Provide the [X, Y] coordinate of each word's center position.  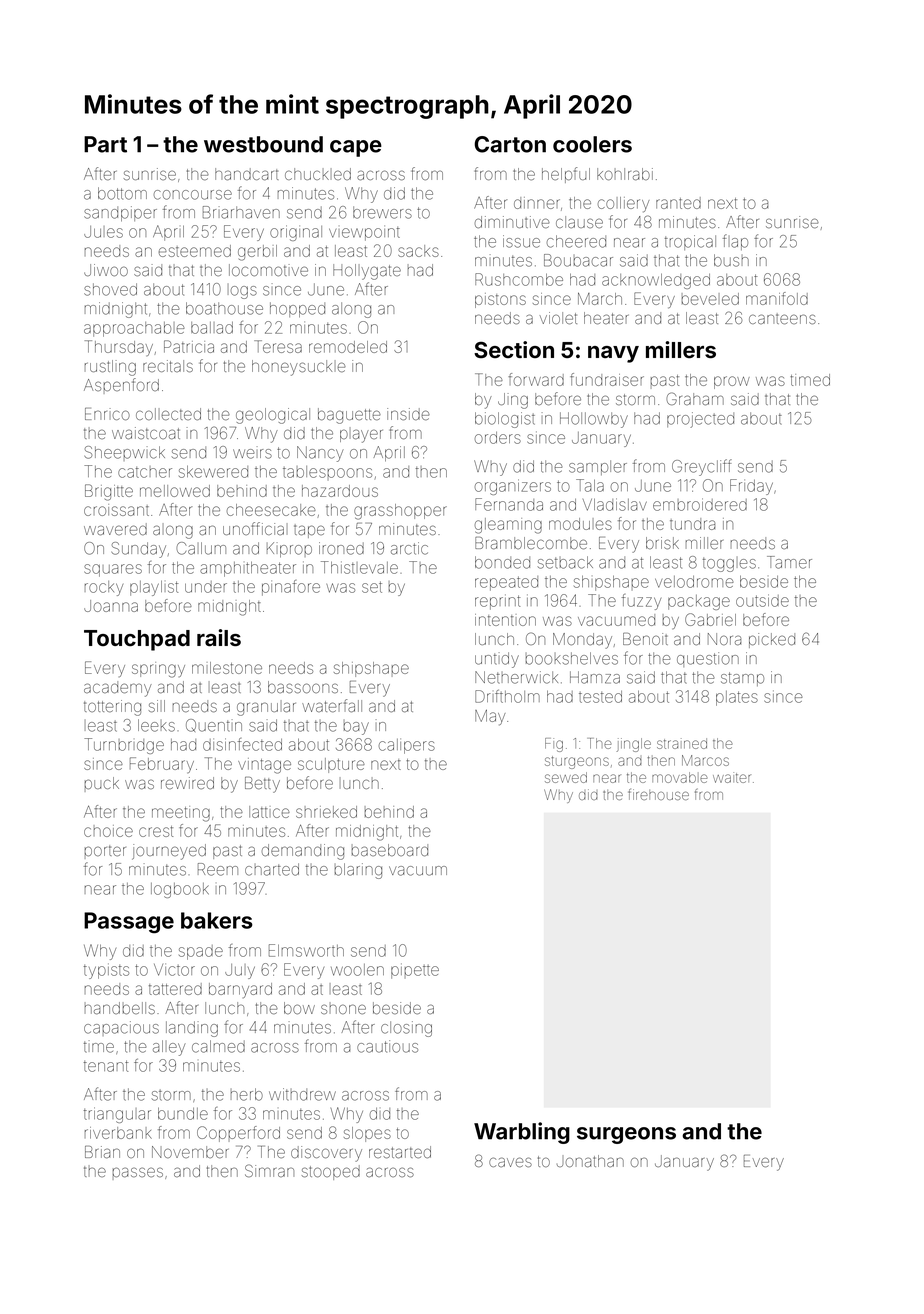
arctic [409, 548]
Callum [201, 548]
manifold [777, 298]
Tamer [789, 562]
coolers [592, 144]
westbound [263, 144]
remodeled [348, 347]
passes [138, 1173]
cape [356, 148]
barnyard [240, 990]
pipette [415, 971]
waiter [732, 777]
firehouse [658, 794]
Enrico [107, 414]
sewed [566, 777]
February [162, 765]
